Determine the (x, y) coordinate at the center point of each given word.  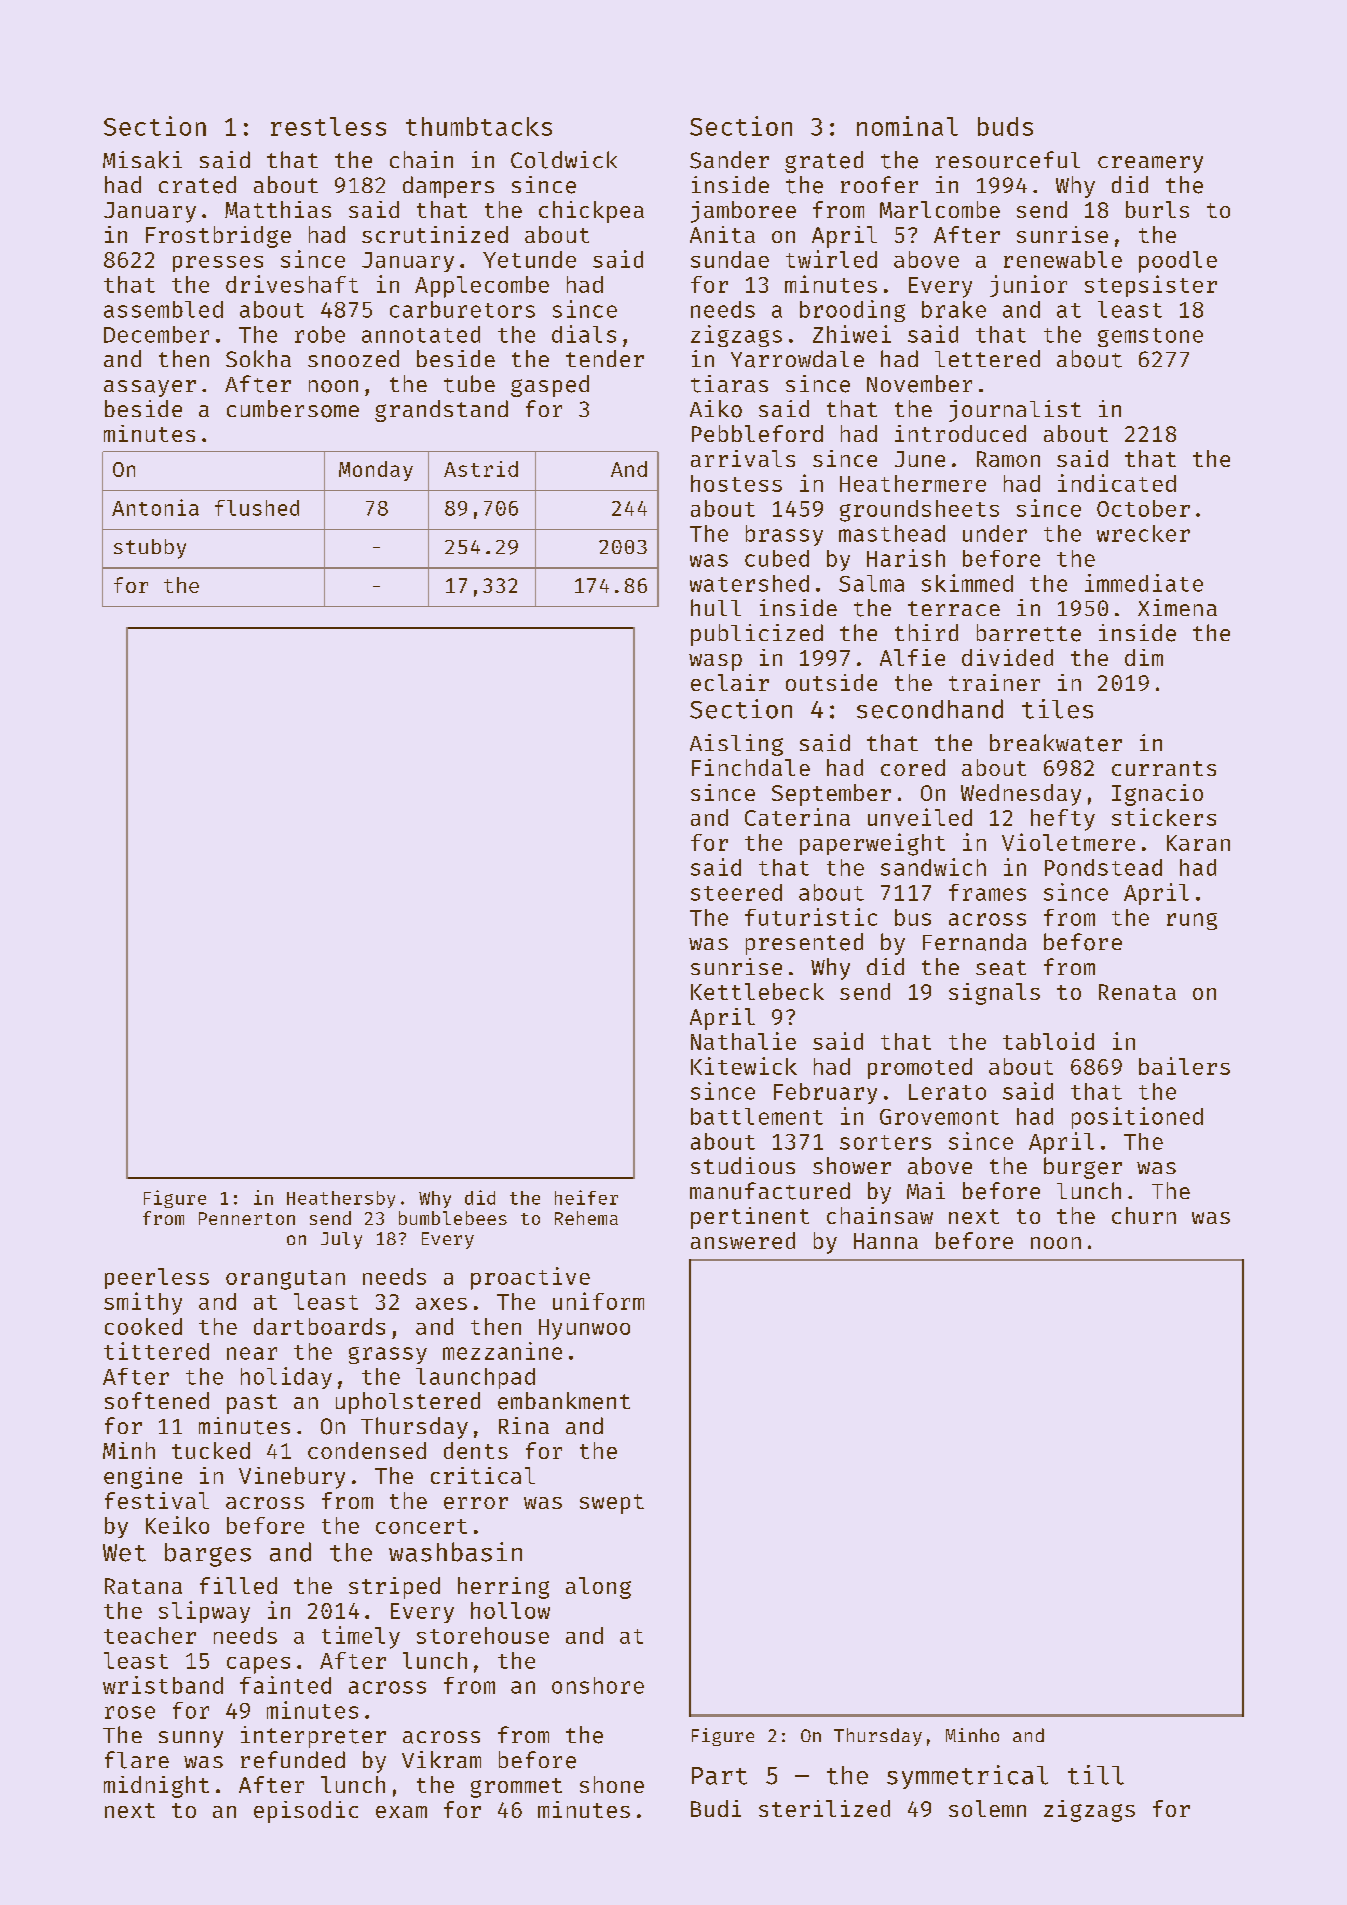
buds (1005, 126)
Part (719, 1776)
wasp (715, 662)
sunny (191, 1739)
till (1096, 1775)
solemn (987, 1808)
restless (328, 126)
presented (804, 944)
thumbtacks (479, 126)
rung (1192, 921)
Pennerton (247, 1218)
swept (612, 1504)
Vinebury (292, 1478)
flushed (257, 508)
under (995, 533)
